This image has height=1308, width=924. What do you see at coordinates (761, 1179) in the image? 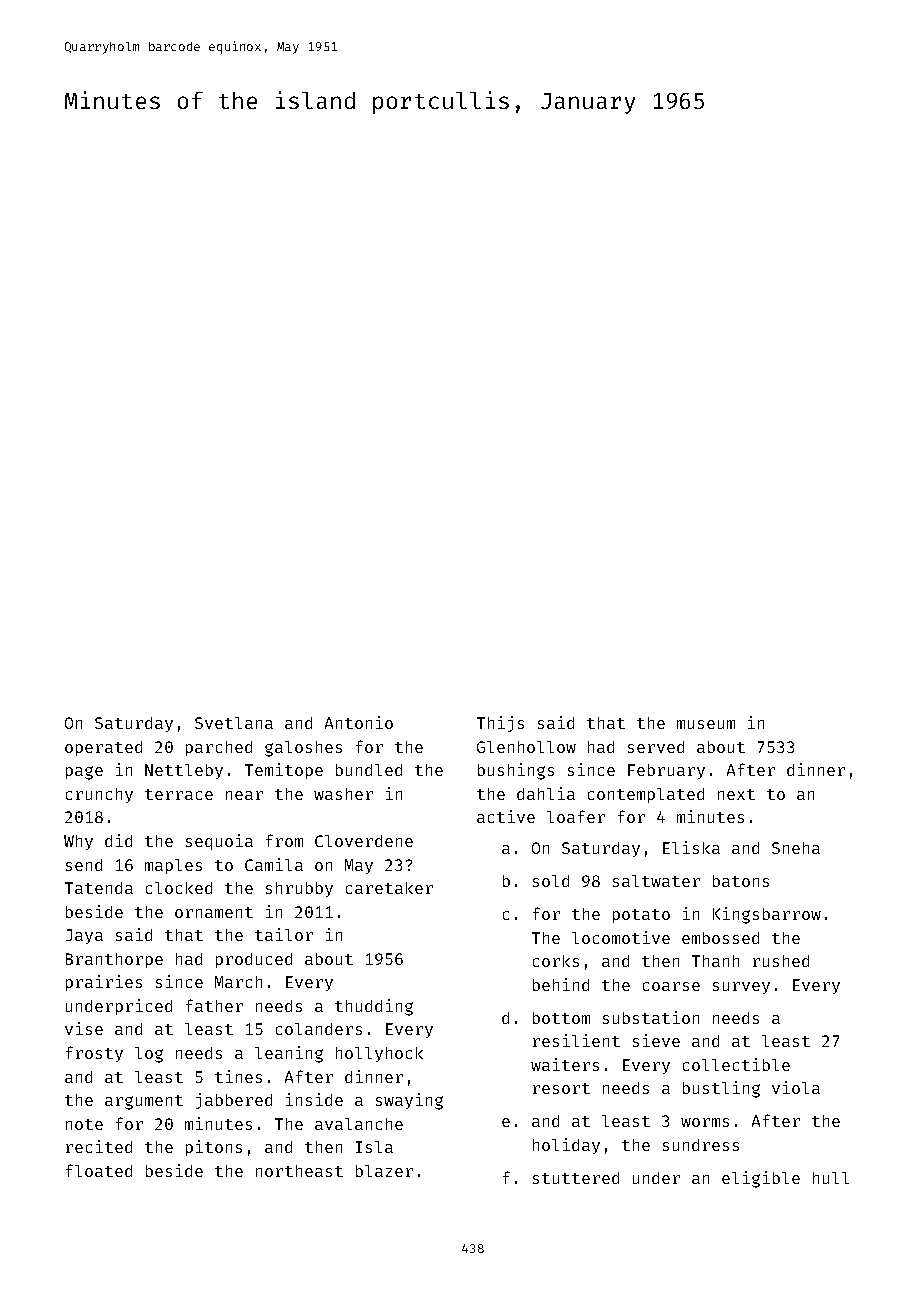
I see `eligible` at bounding box center [761, 1179].
